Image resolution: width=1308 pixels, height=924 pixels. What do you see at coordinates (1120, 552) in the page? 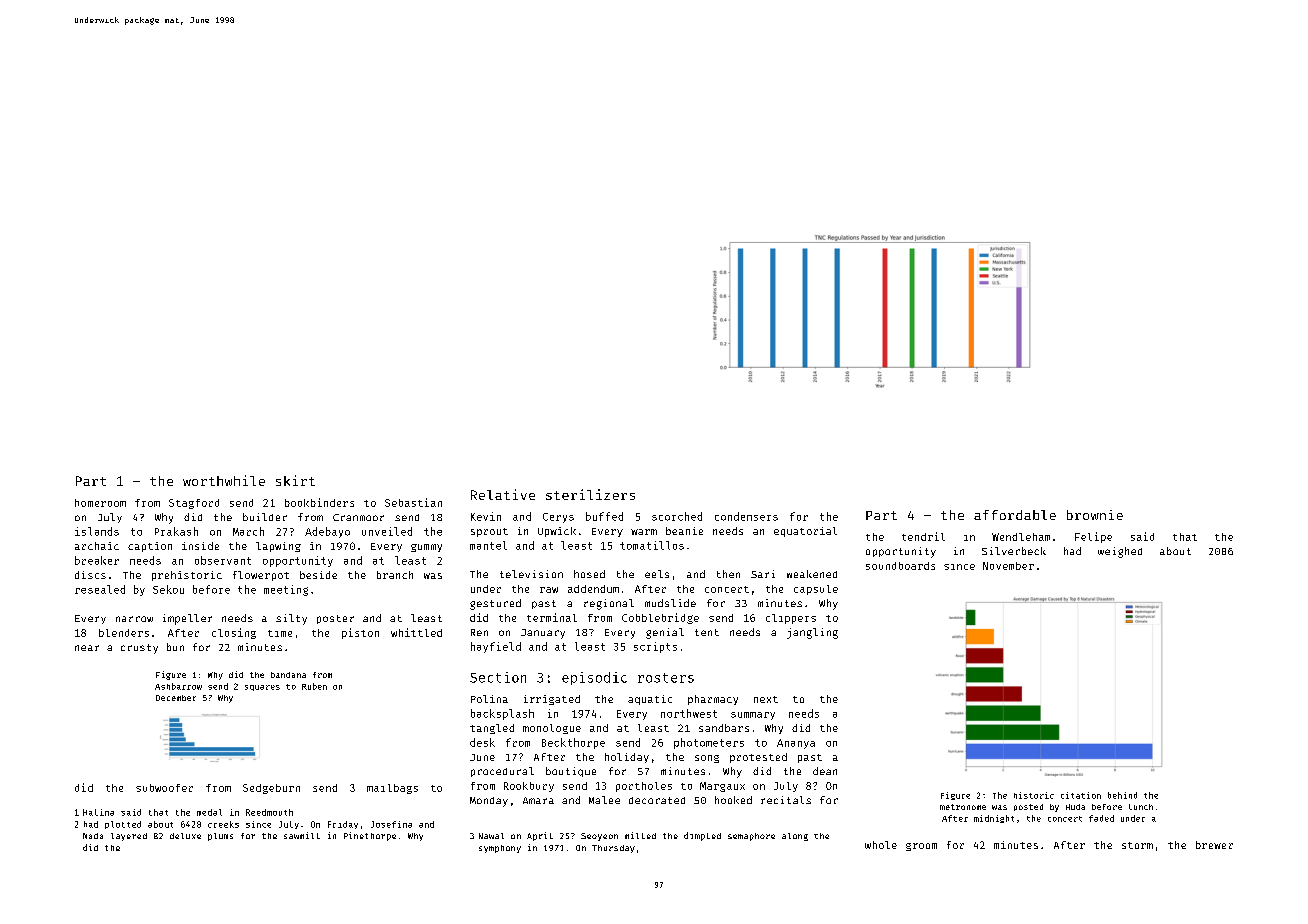
I see `weighed` at bounding box center [1120, 552].
